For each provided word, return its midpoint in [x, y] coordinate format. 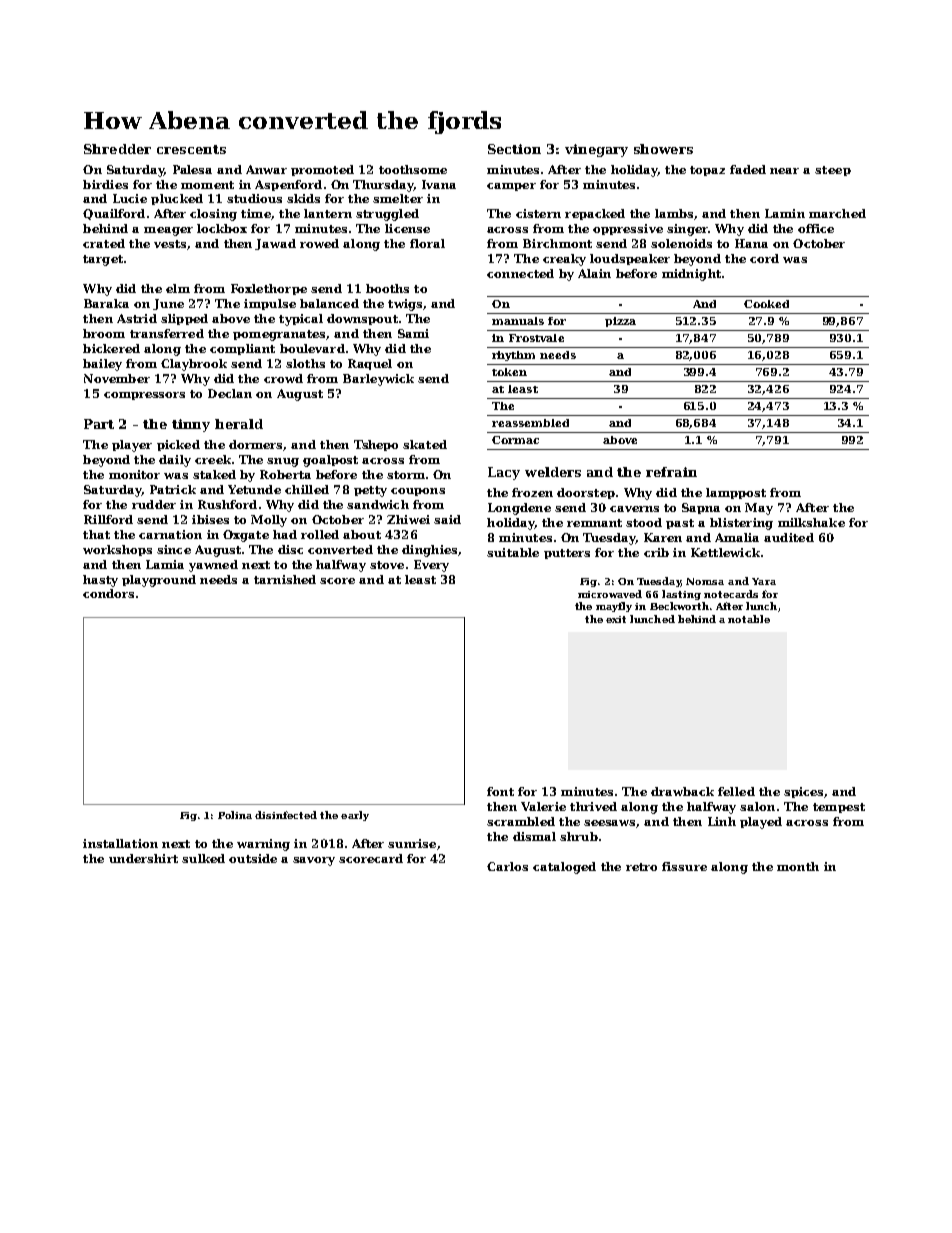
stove [387, 565]
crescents [191, 149]
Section [514, 149]
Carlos [507, 866]
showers [663, 149]
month [798, 866]
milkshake [811, 522]
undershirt [143, 858]
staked [214, 474]
